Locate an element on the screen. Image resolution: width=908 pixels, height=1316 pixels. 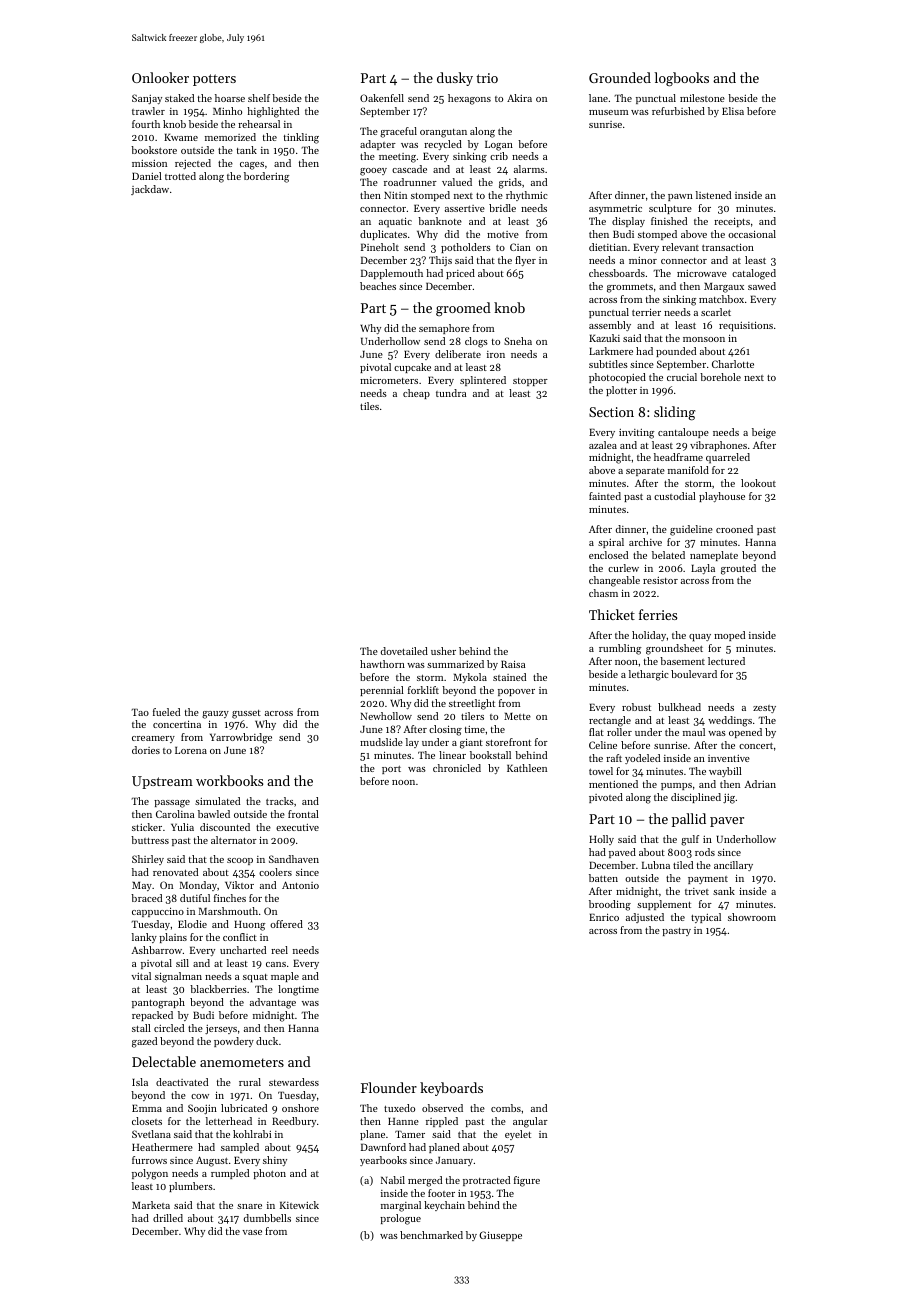
usher is located at coordinates (443, 651).
